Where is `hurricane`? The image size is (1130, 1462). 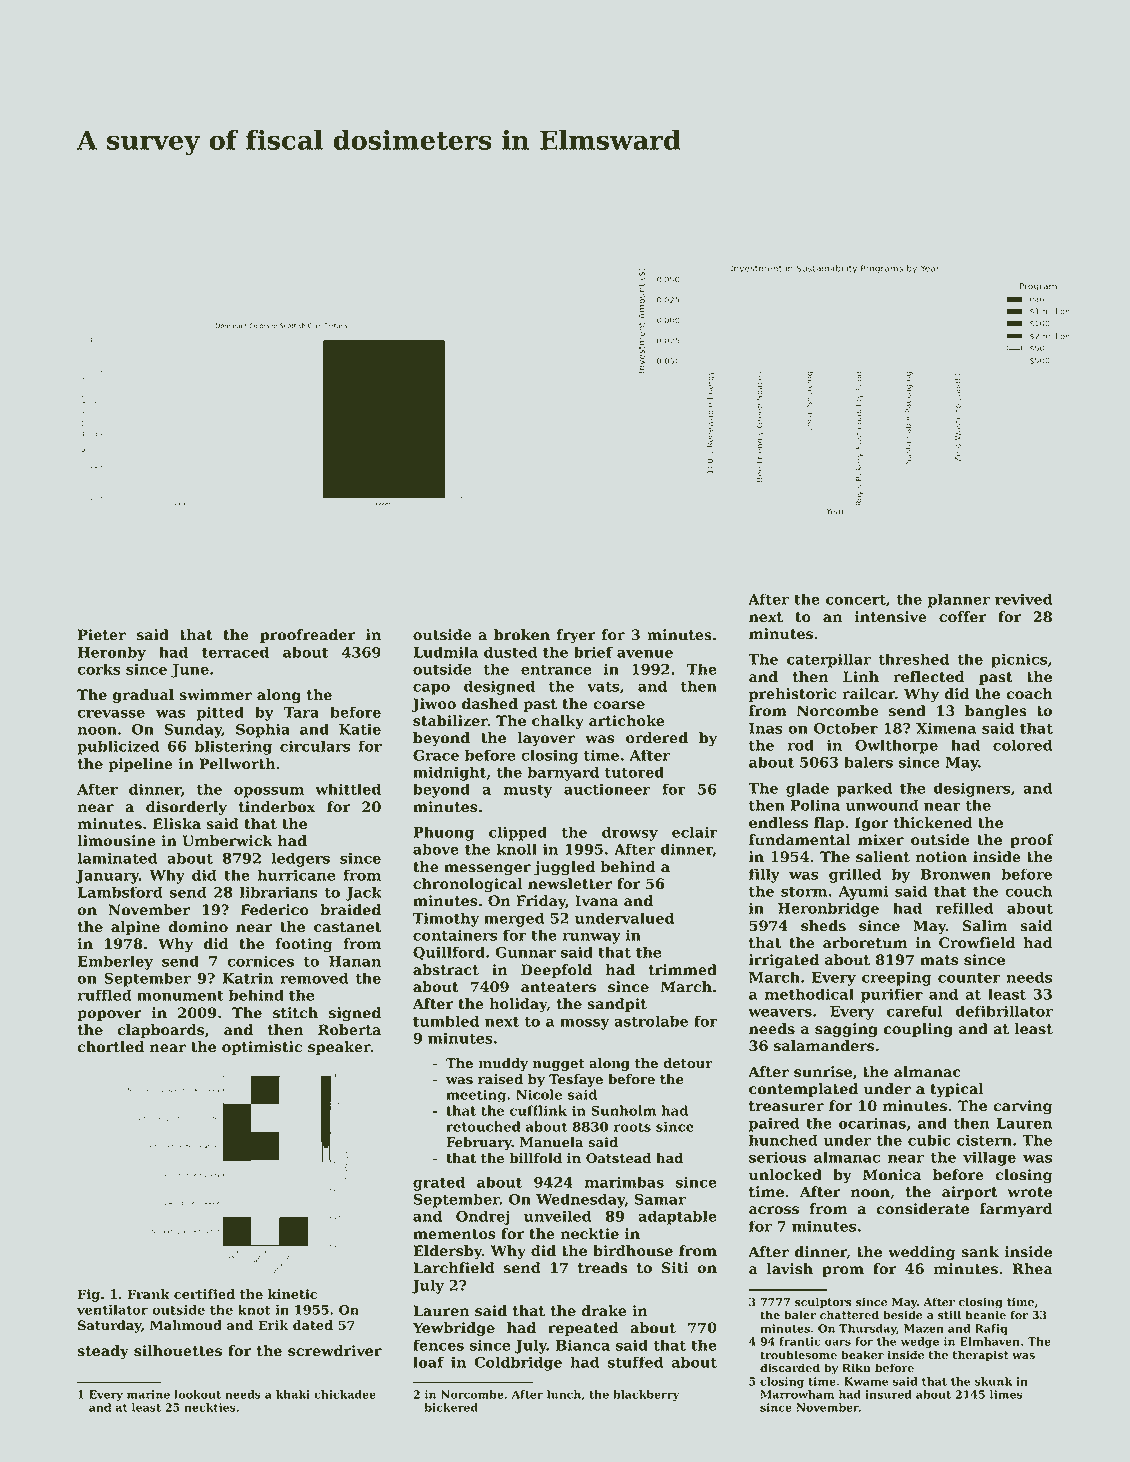
hurricane is located at coordinates (297, 875).
